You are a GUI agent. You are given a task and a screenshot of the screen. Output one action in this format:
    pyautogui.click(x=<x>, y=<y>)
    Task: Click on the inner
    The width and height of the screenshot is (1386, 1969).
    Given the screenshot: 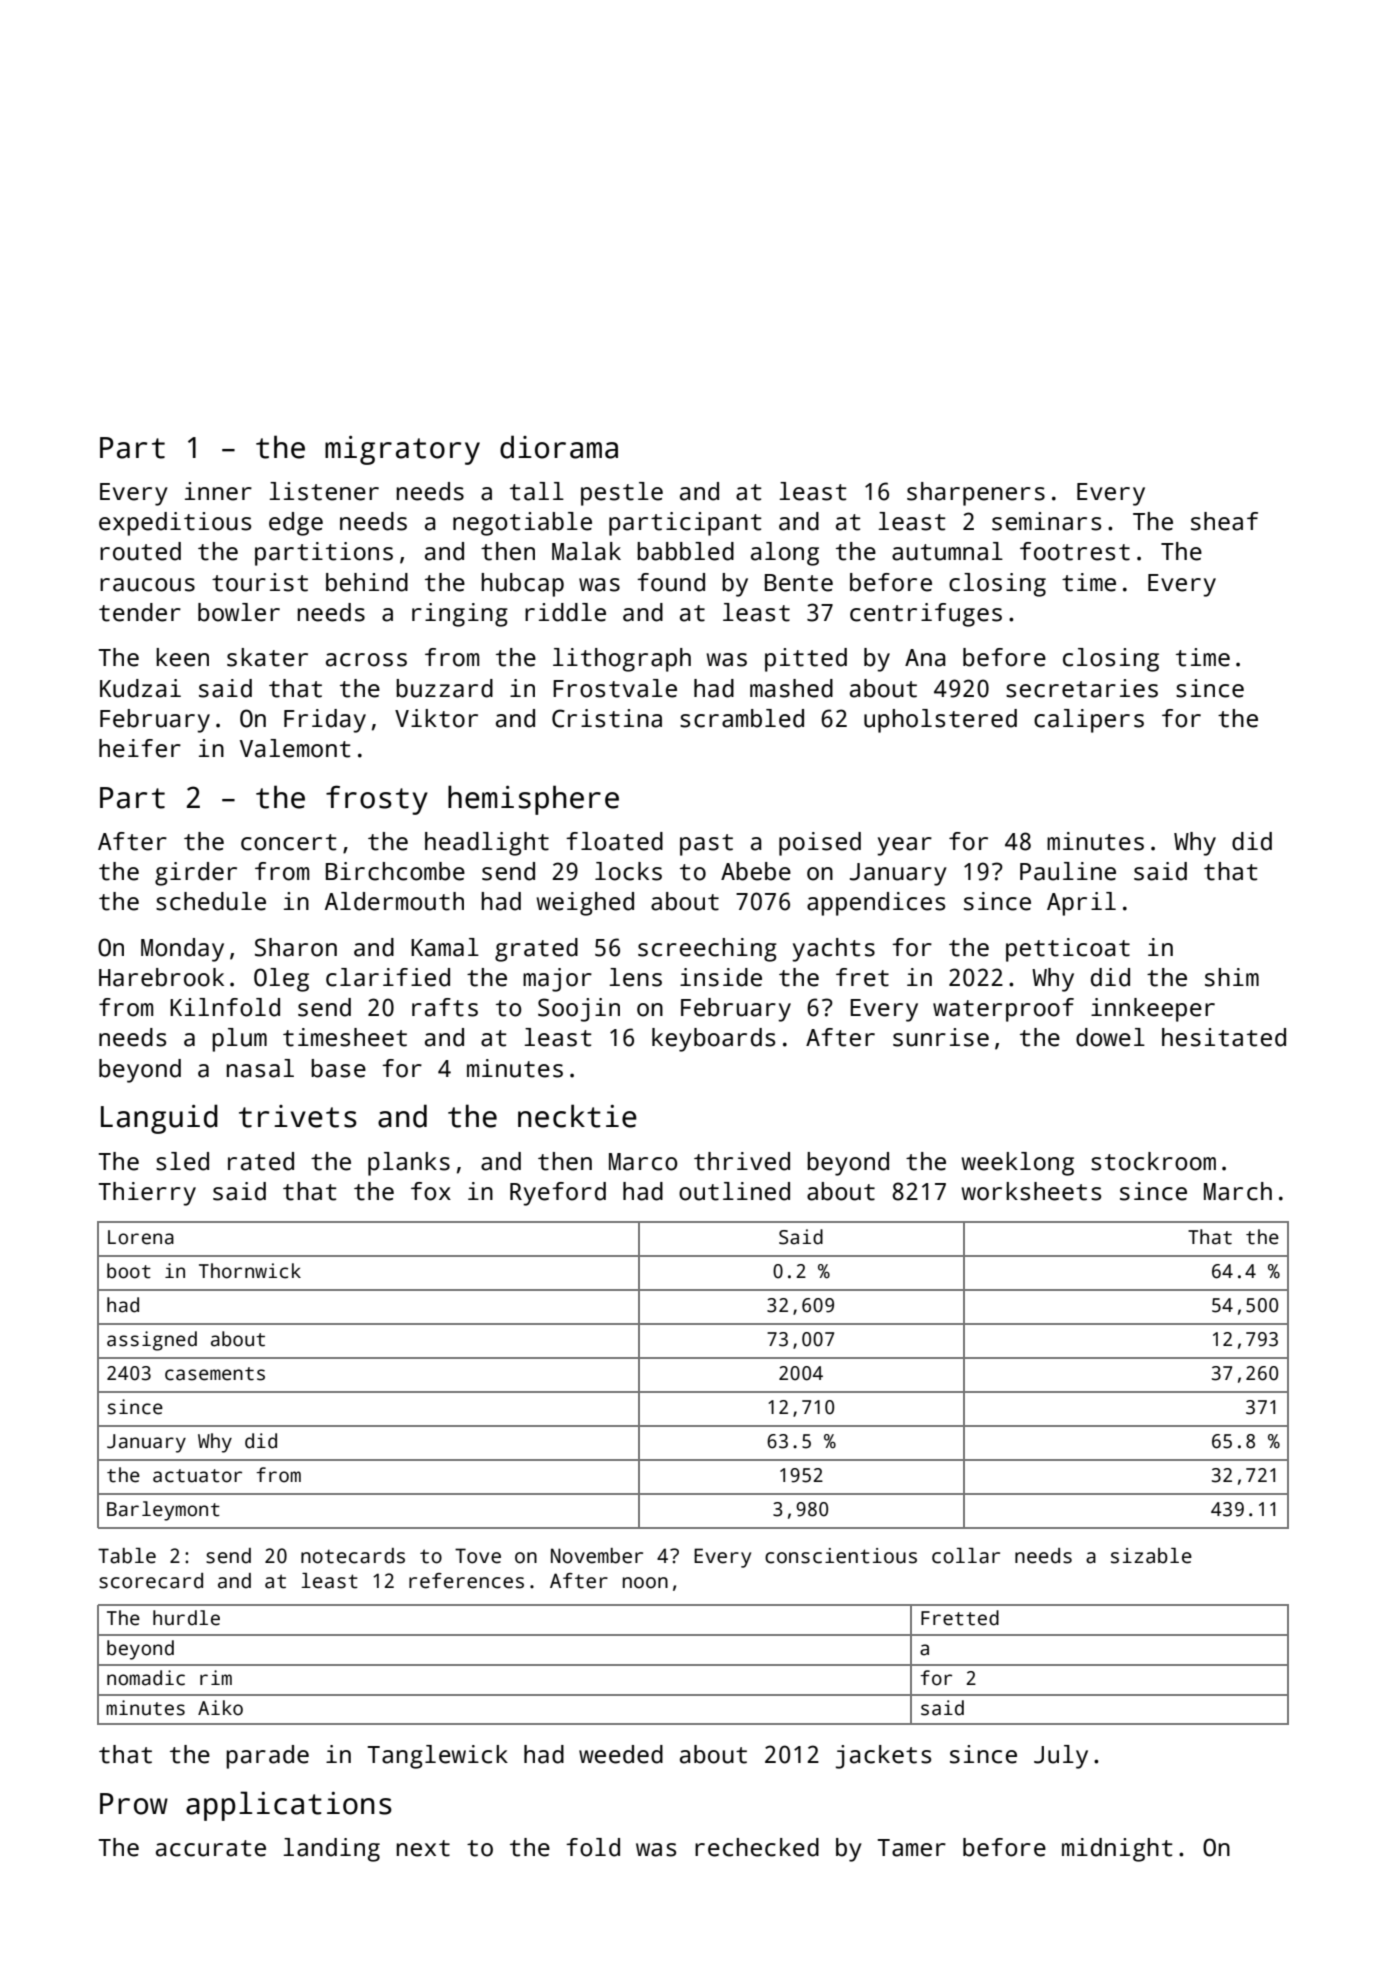 What is the action you would take?
    pyautogui.click(x=218, y=491)
